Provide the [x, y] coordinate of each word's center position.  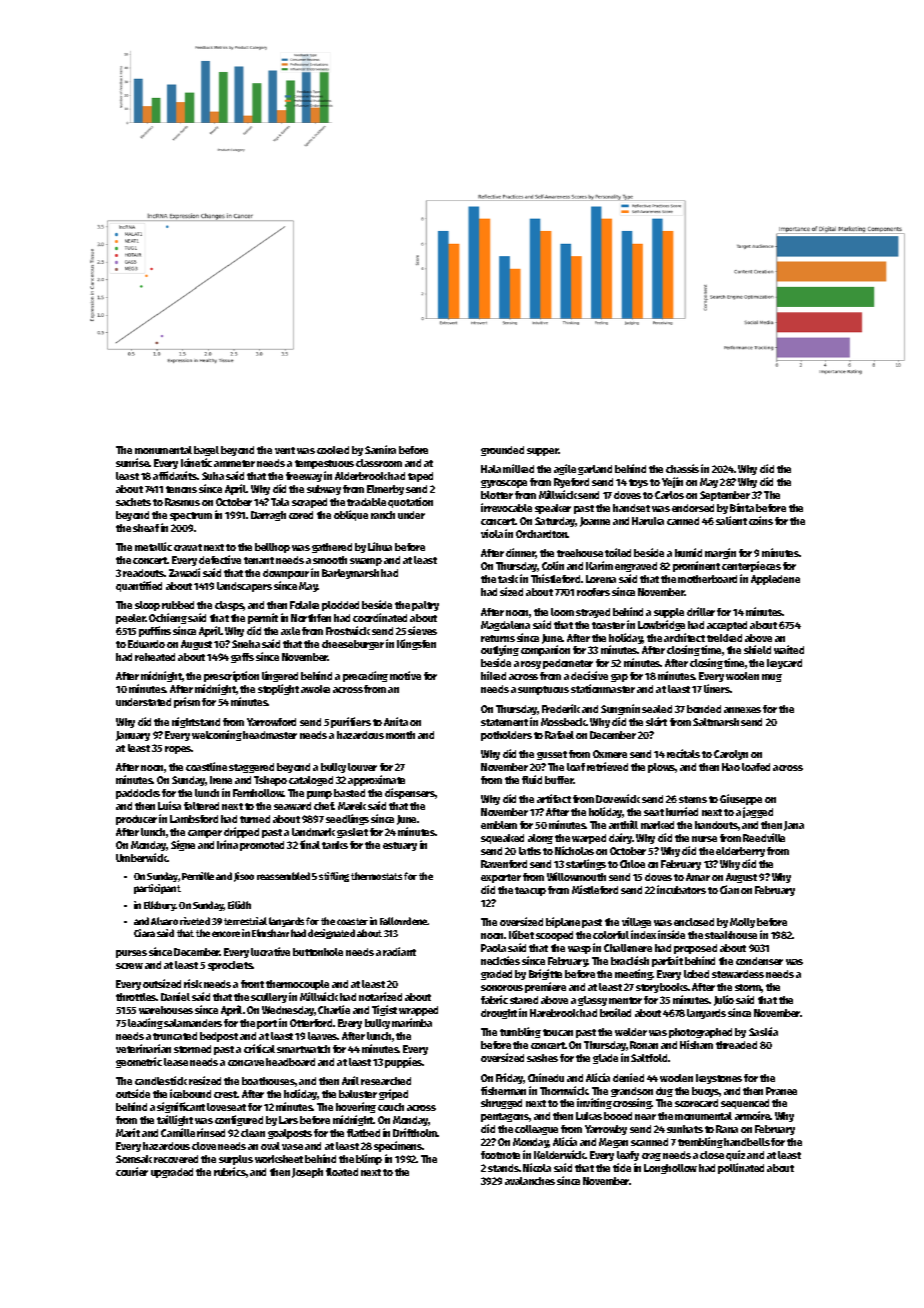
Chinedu [546, 1077]
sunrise [133, 462]
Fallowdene [403, 921]
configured [239, 1120]
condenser [759, 961]
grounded [502, 451]
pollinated [741, 1168]
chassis [682, 468]
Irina [227, 844]
